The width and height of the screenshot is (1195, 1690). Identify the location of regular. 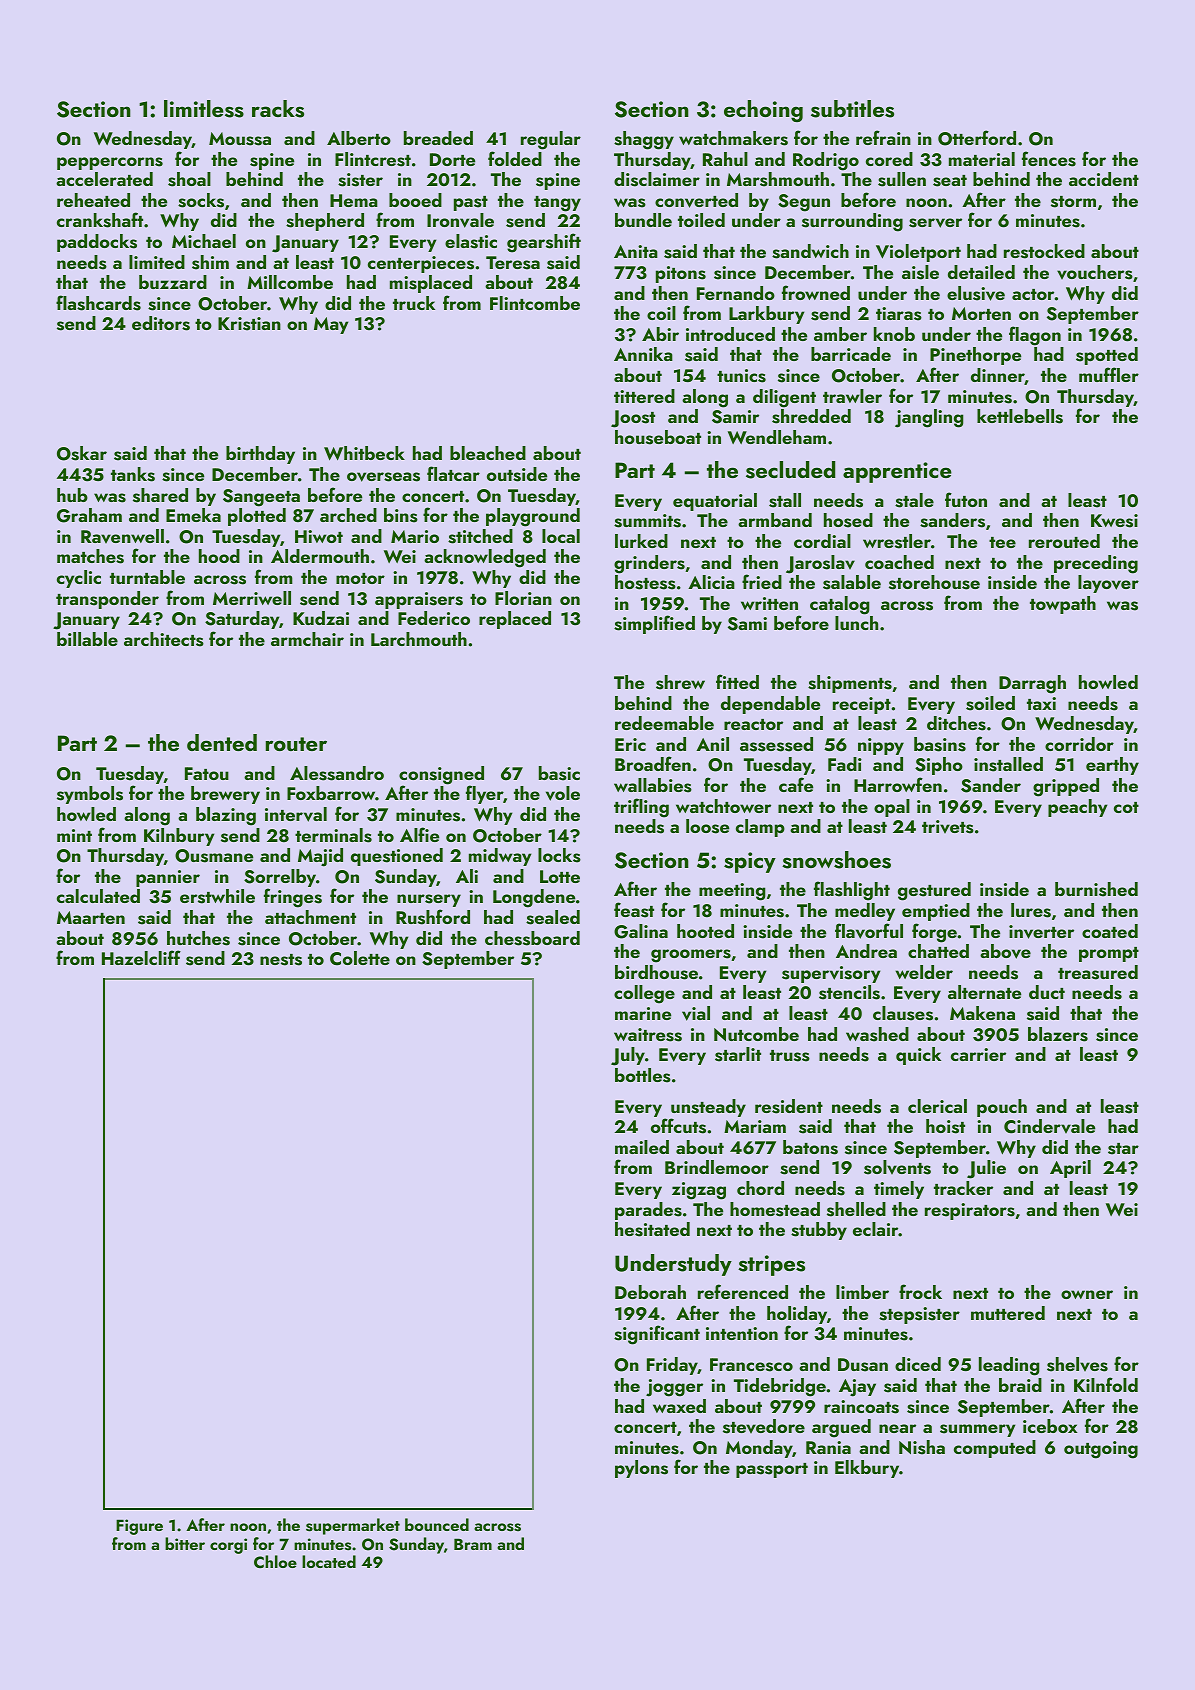
(551, 140).
